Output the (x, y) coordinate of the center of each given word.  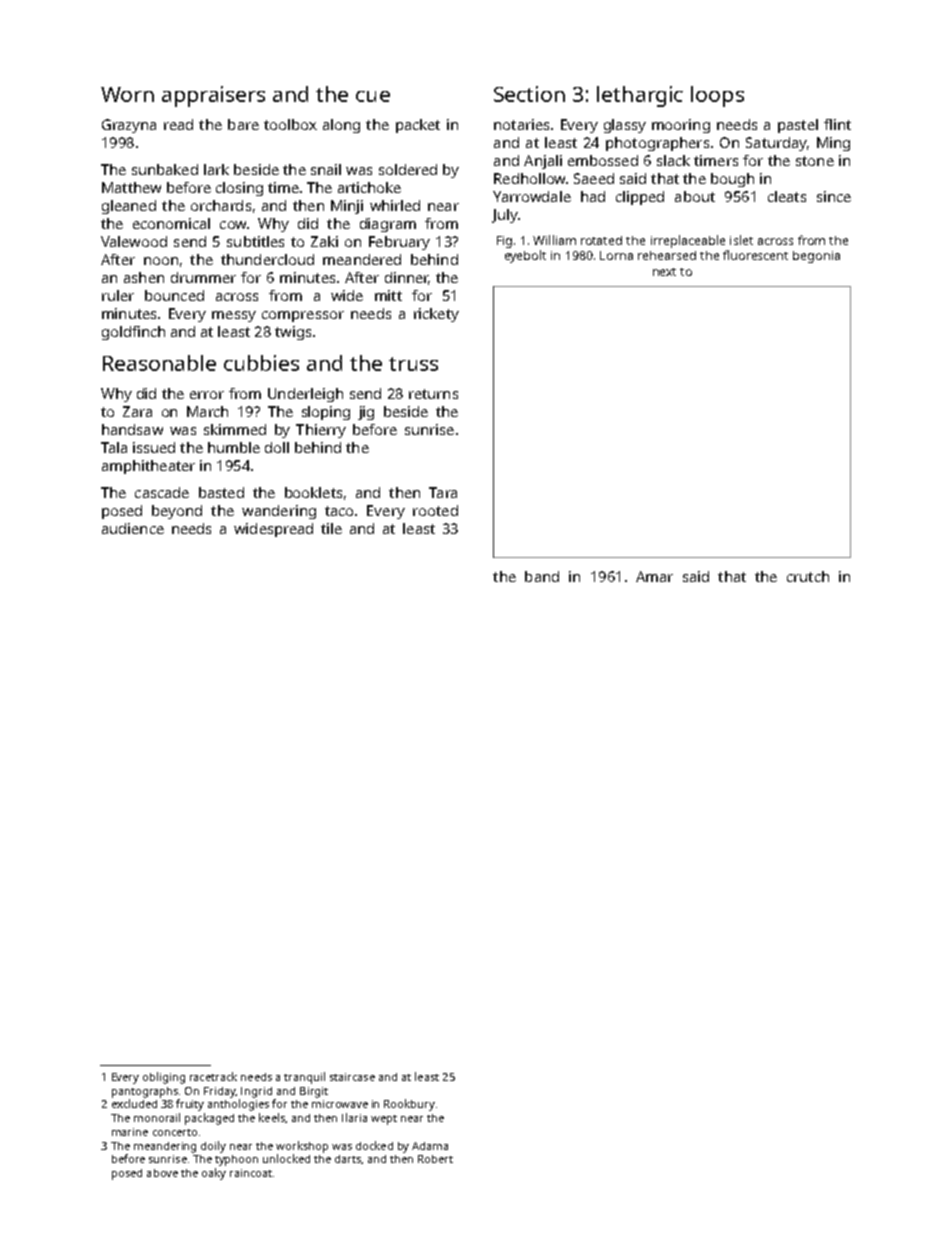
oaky (214, 1174)
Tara (443, 492)
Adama (430, 1146)
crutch (808, 576)
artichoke (369, 187)
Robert (435, 1159)
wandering (279, 512)
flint (837, 124)
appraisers (213, 96)
